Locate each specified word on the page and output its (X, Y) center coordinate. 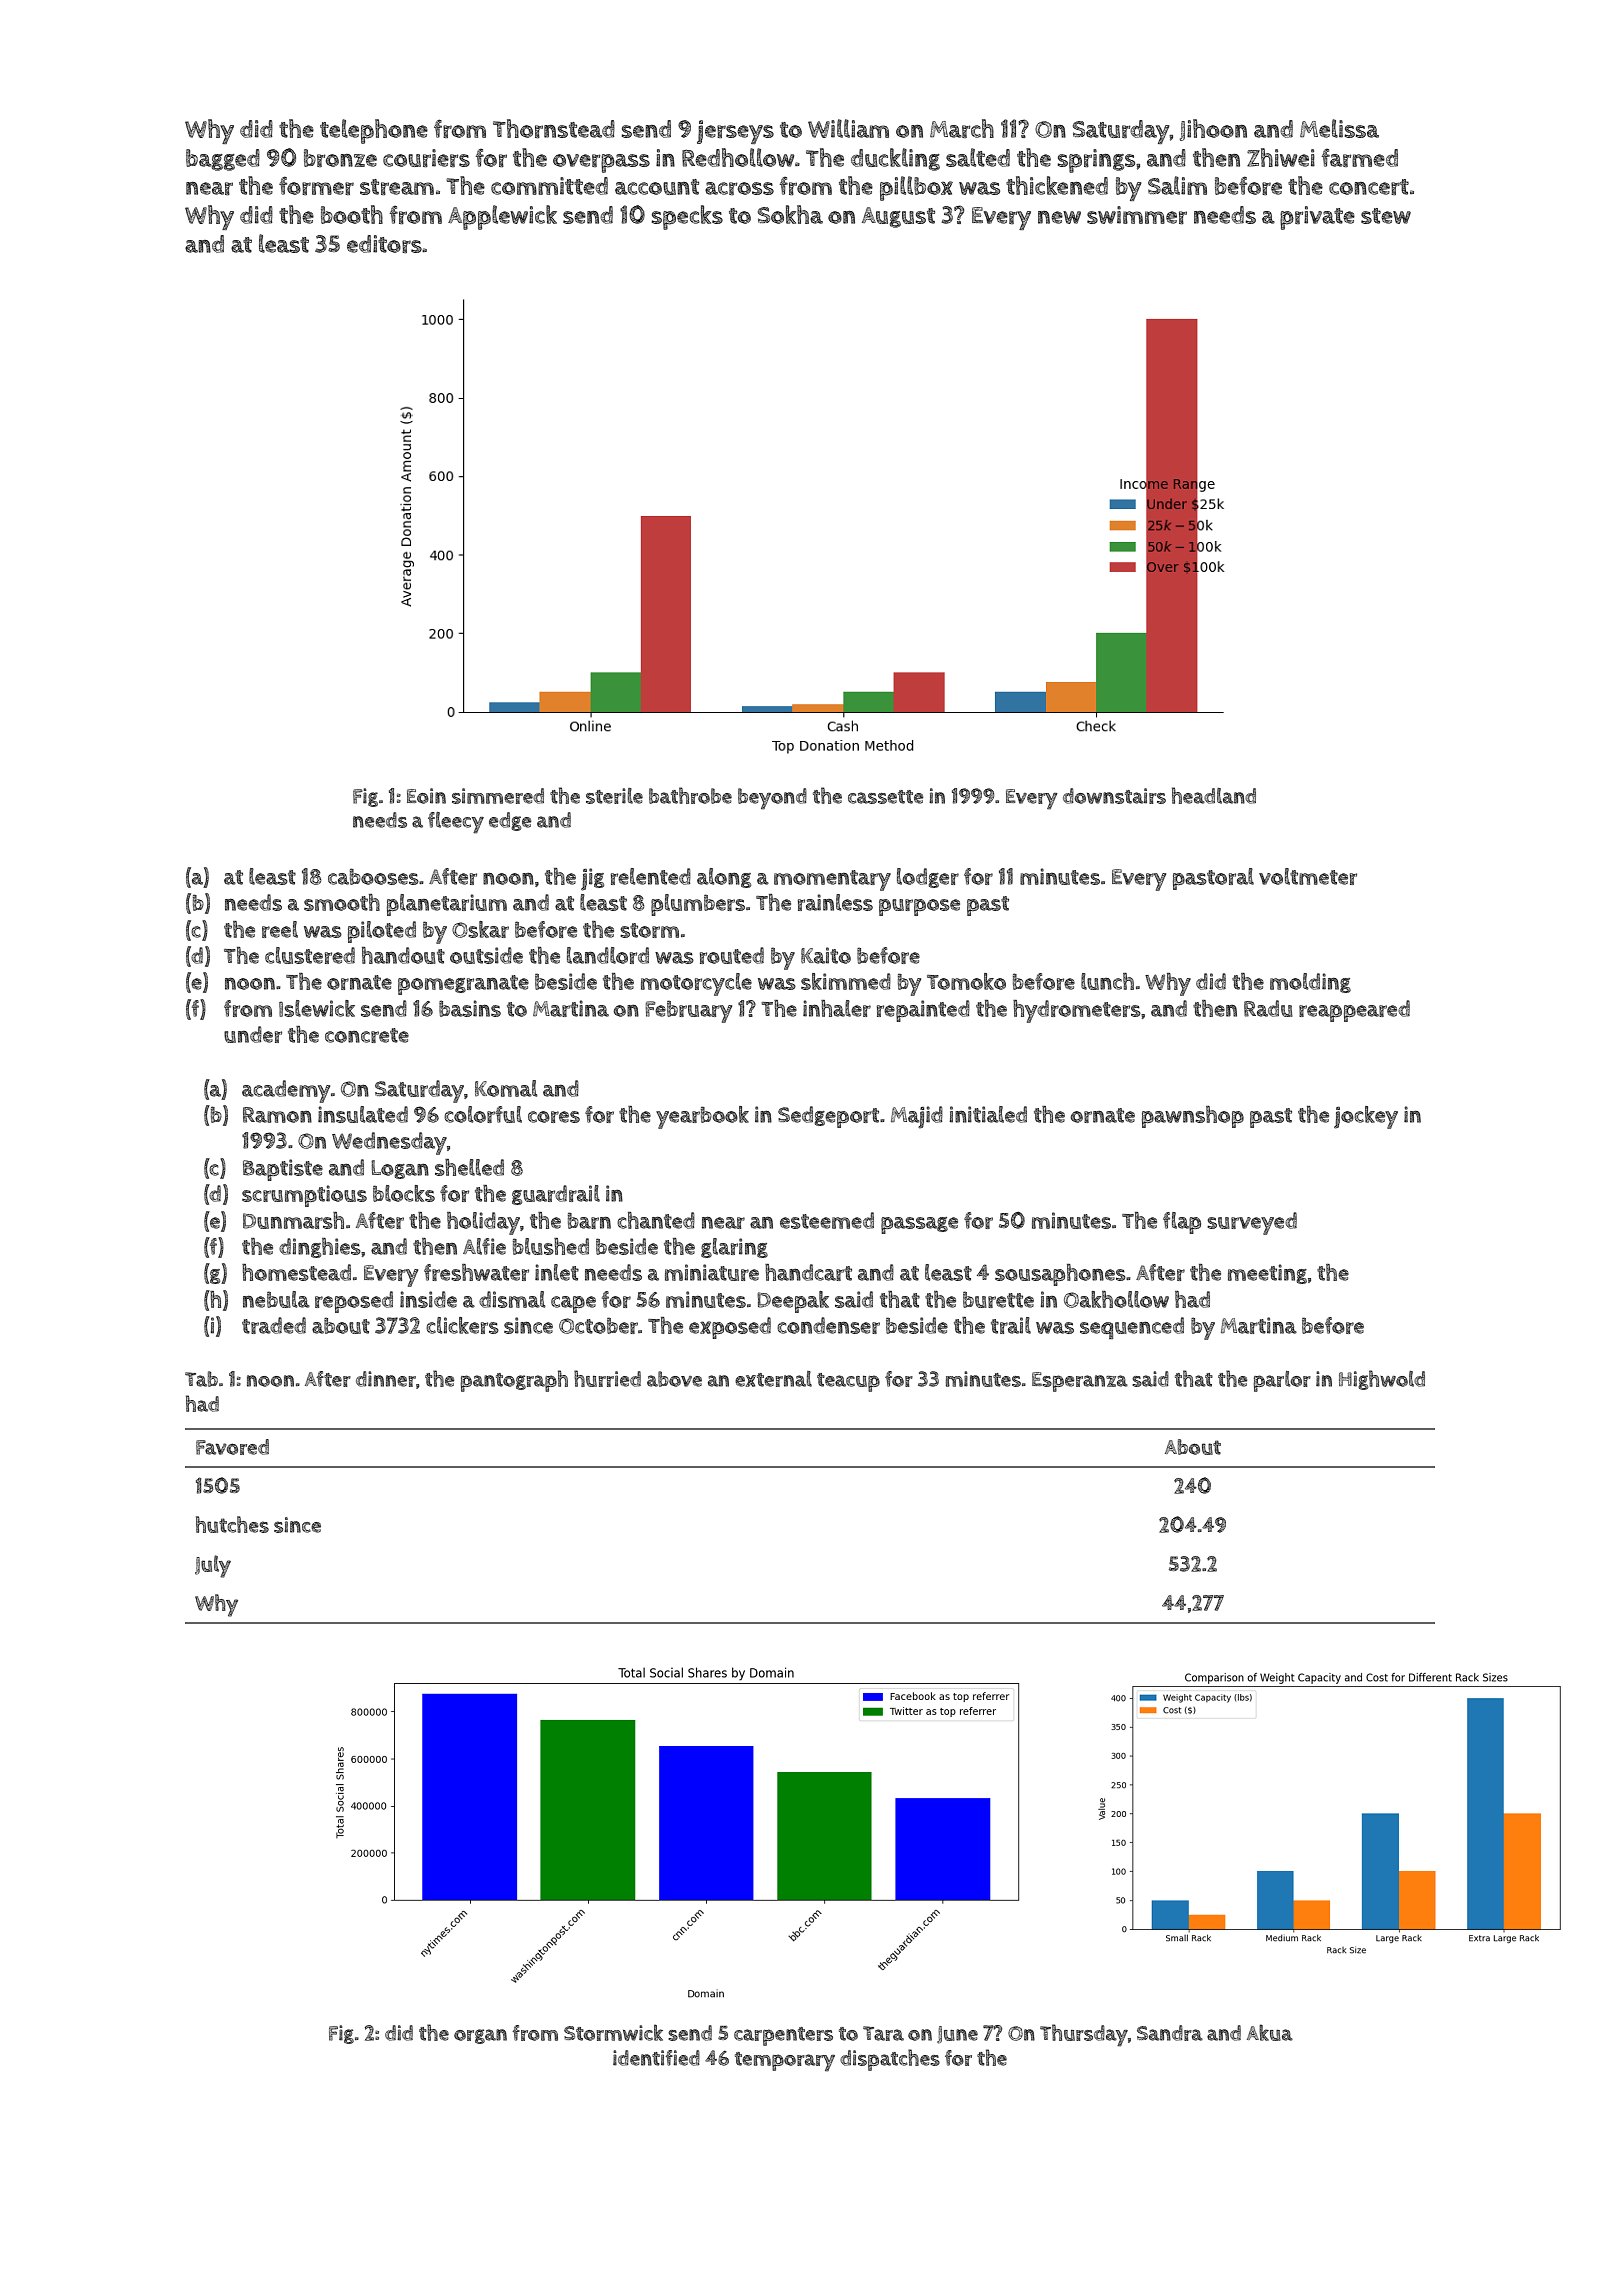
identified (656, 2058)
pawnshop (1193, 1117)
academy (286, 1091)
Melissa (1339, 128)
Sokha (790, 214)
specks (687, 217)
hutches (232, 1524)
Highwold (1382, 1380)
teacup (848, 1382)
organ (480, 2036)
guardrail (556, 1195)
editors (384, 244)
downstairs (1114, 796)
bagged (223, 160)
